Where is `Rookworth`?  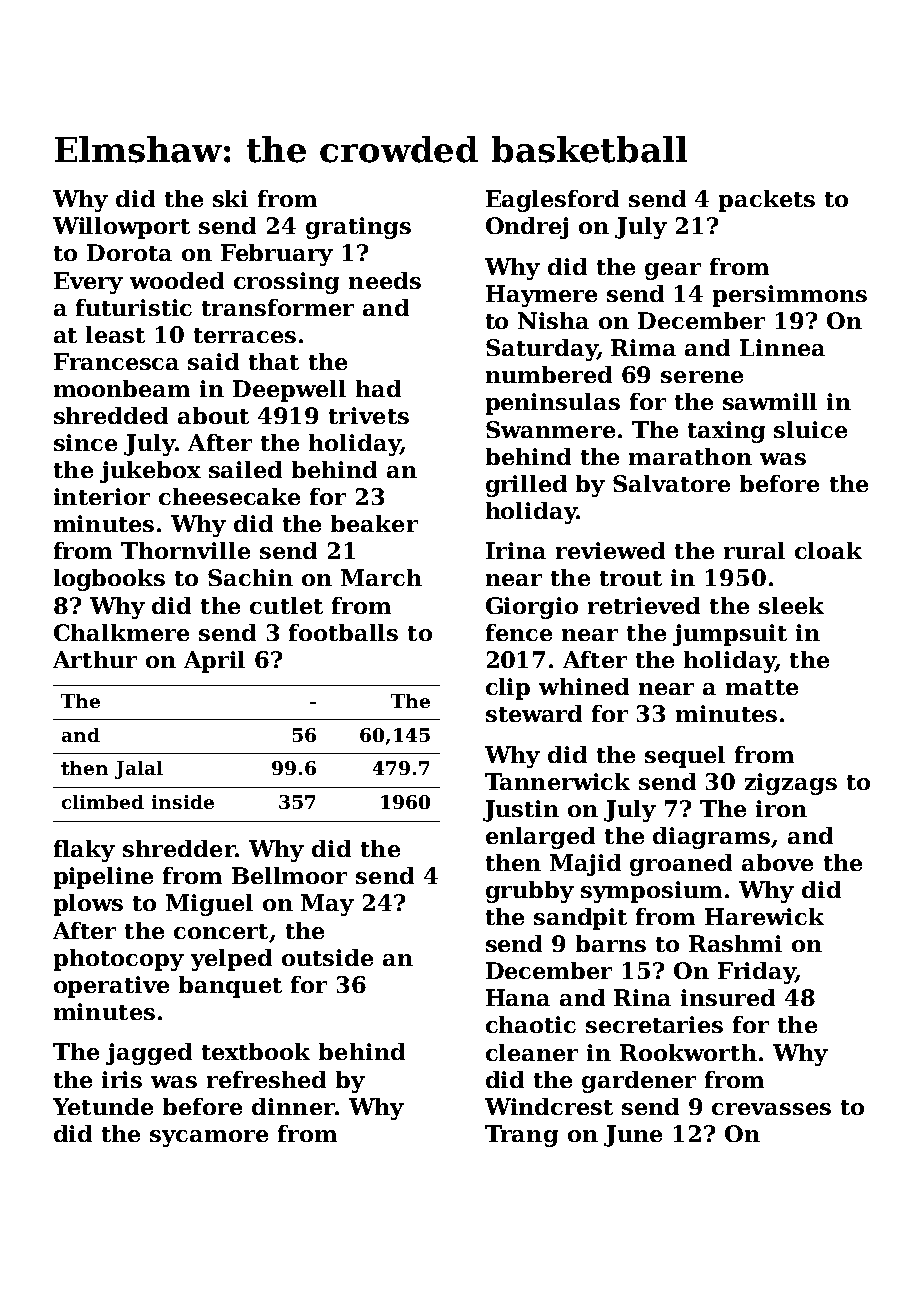
Rookworth is located at coordinates (688, 1052).
